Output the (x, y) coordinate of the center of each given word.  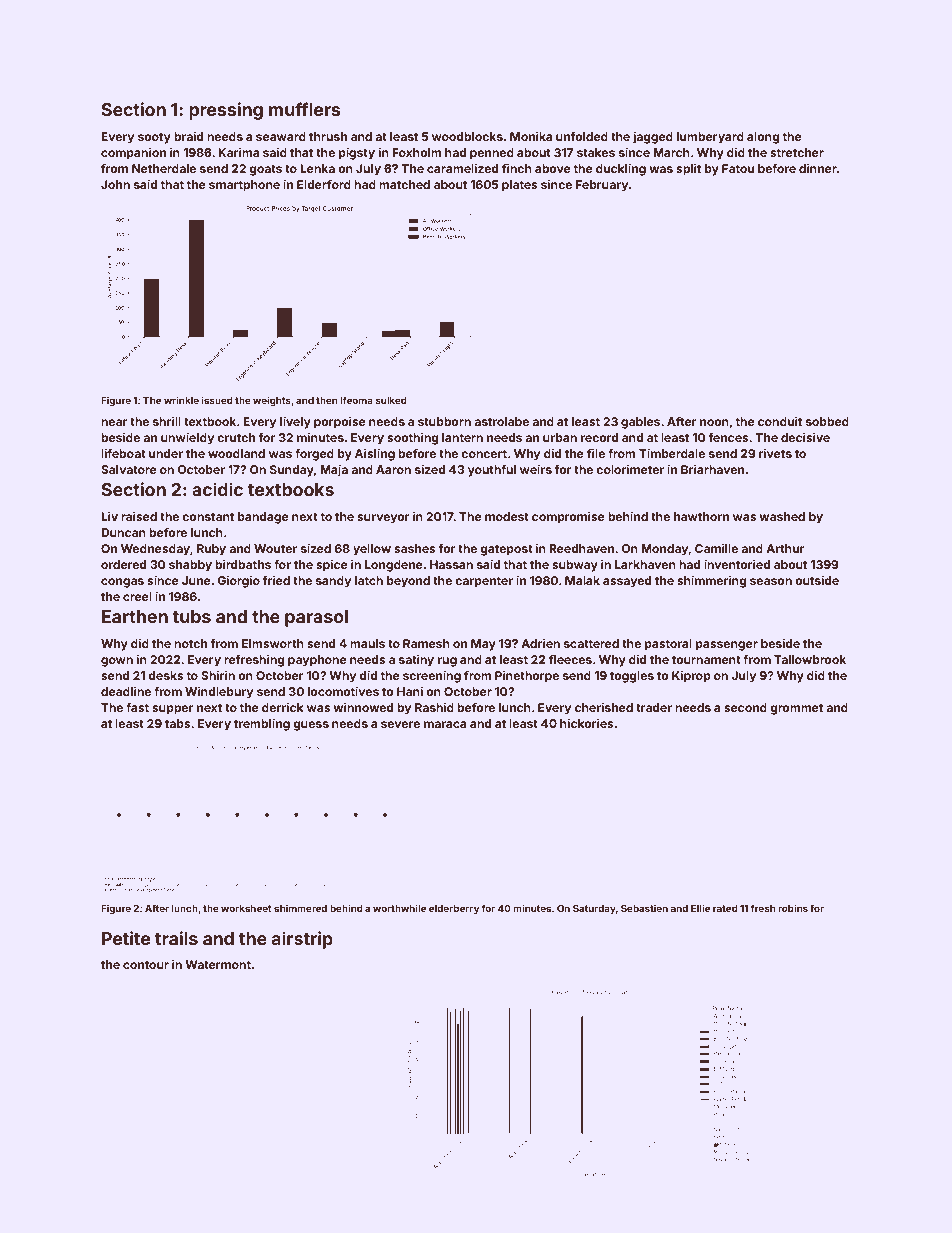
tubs (191, 616)
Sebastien (644, 908)
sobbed (827, 421)
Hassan (451, 564)
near (114, 422)
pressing (226, 111)
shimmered (300, 908)
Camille (716, 548)
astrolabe (501, 421)
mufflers (305, 109)
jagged (653, 138)
